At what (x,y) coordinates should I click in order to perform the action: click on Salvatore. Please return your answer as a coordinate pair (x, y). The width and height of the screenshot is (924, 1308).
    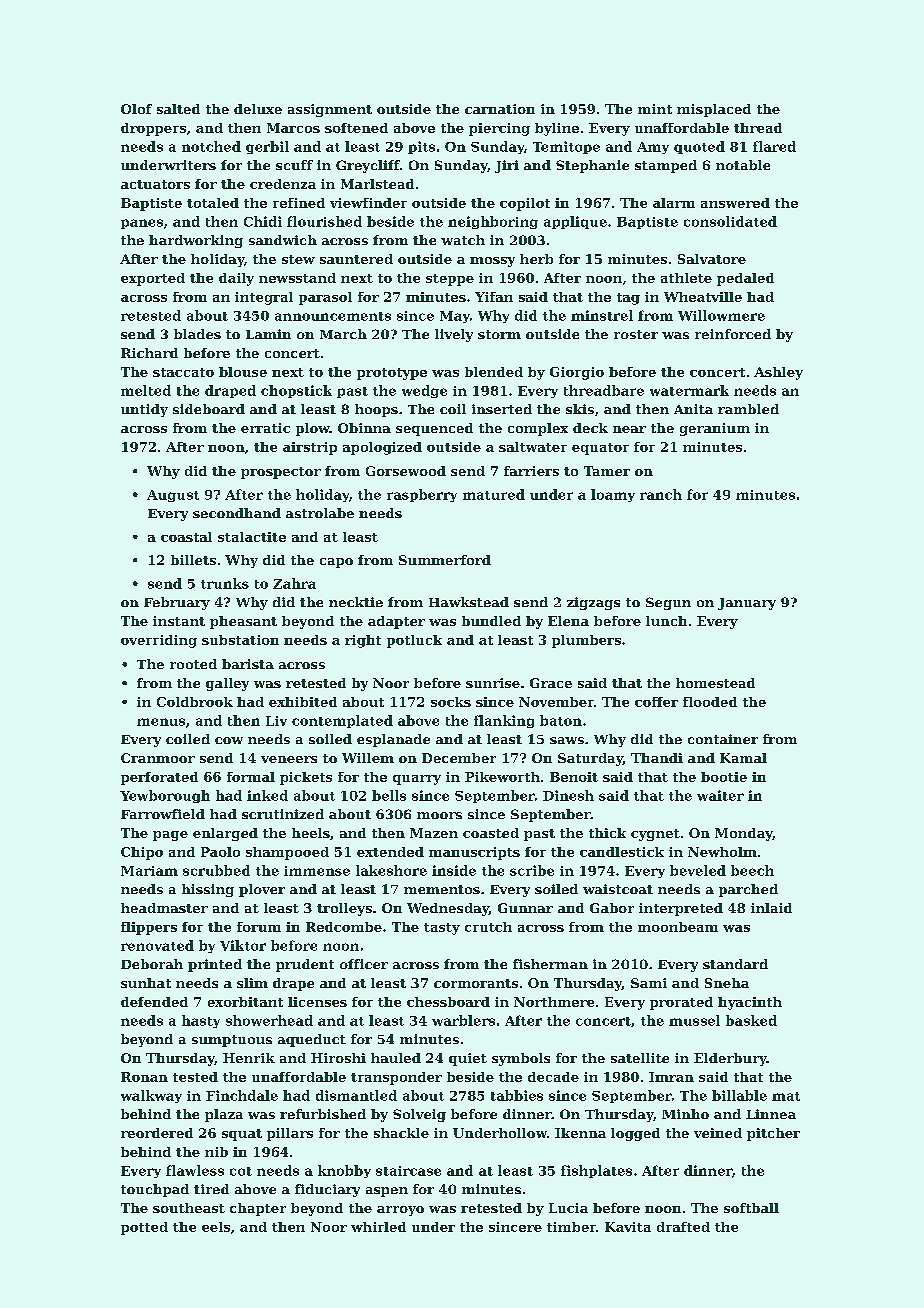
    Looking at the image, I should click on (712, 259).
